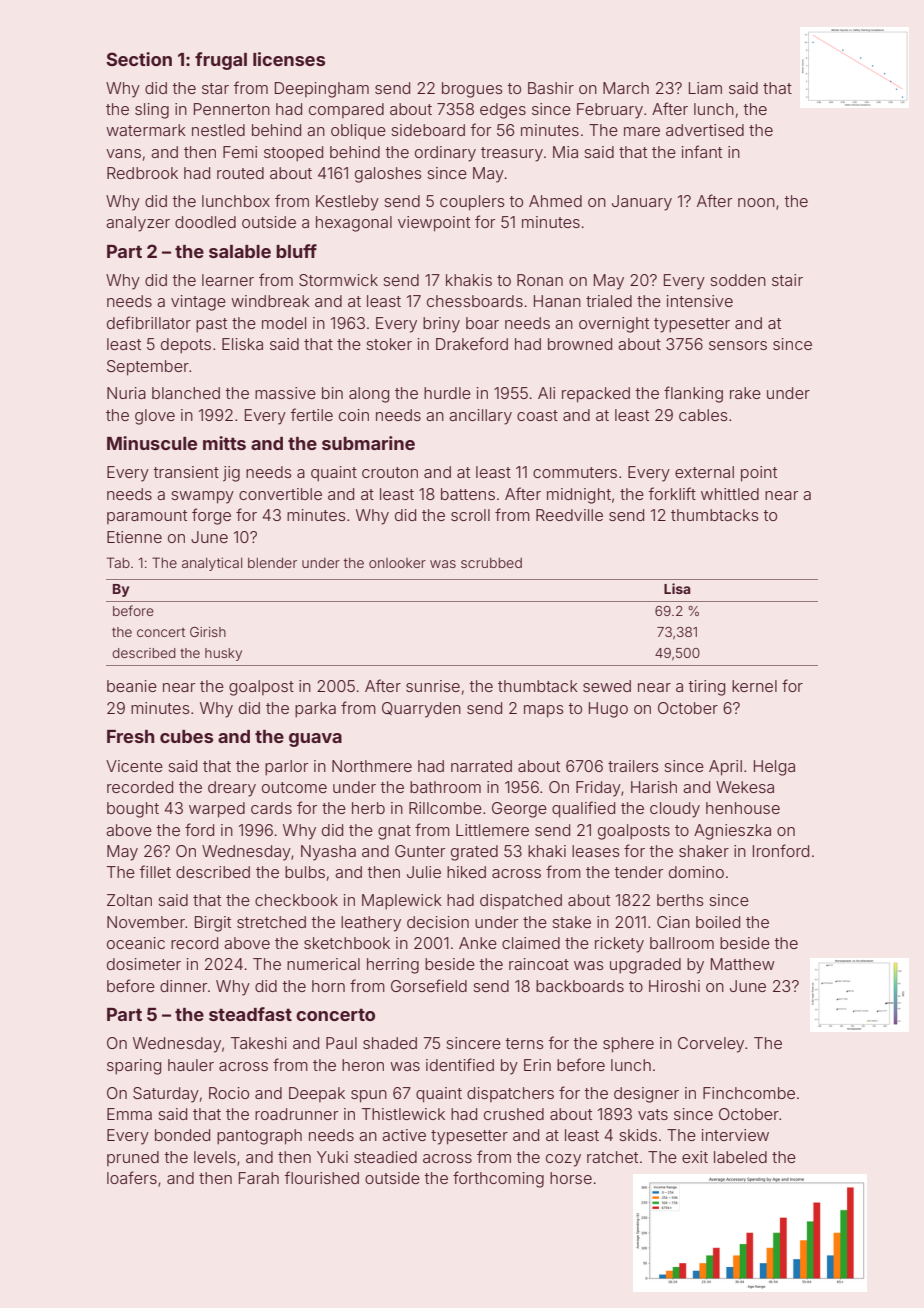 This document has height=1308, width=924. I want to click on leathery, so click(371, 924).
